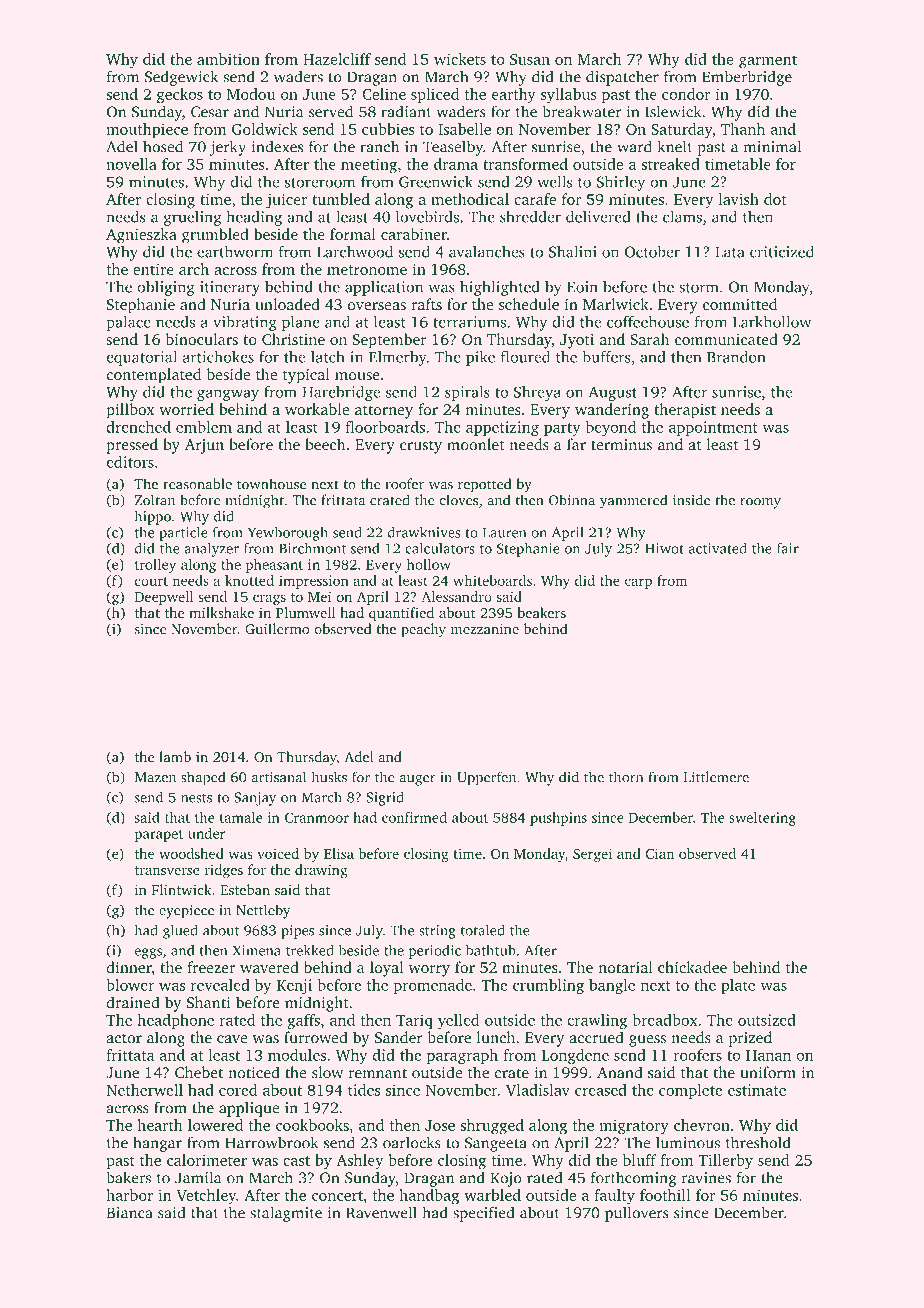 The image size is (924, 1308). I want to click on drawknives, so click(424, 532).
